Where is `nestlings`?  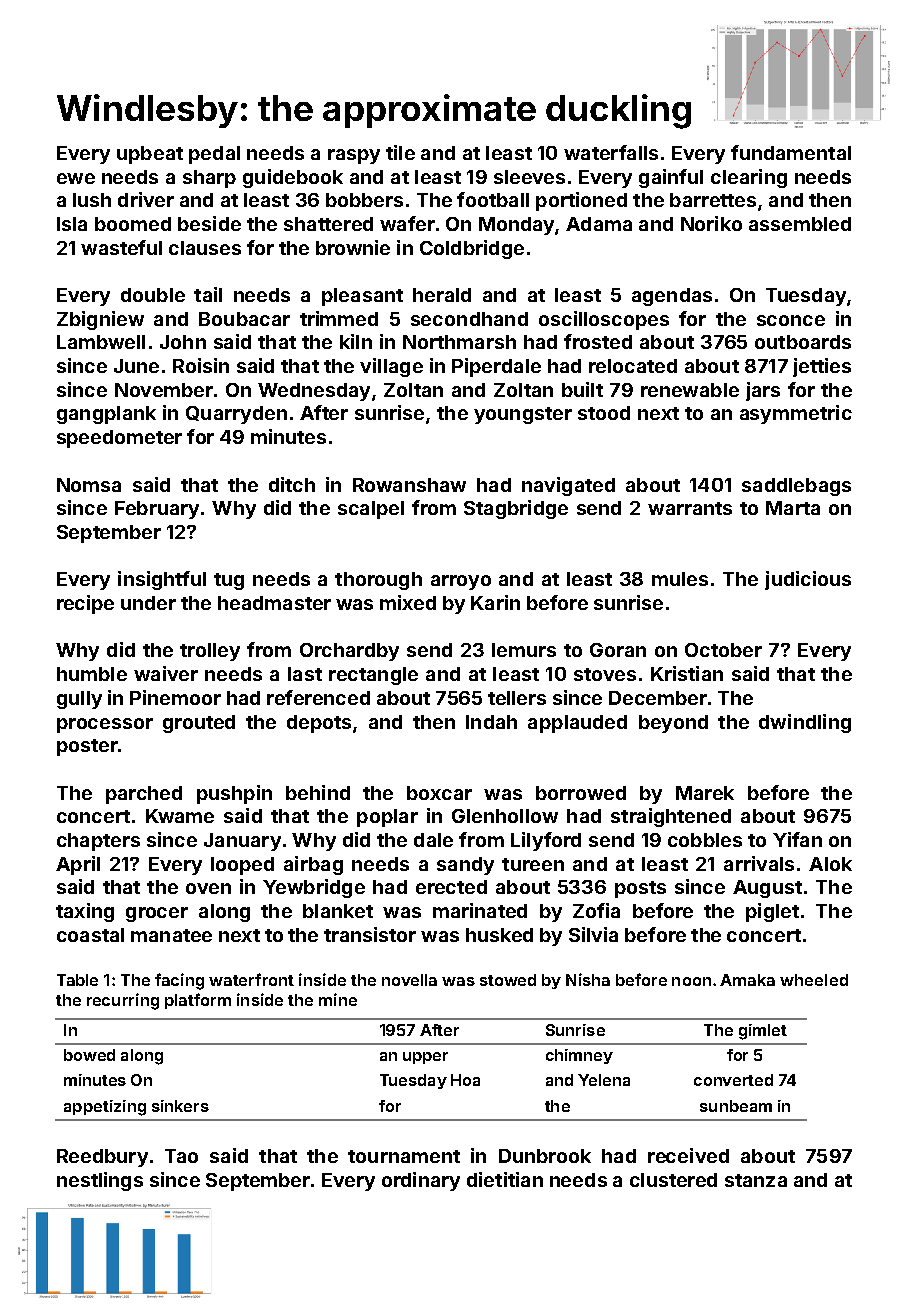 nestlings is located at coordinates (100, 1181).
